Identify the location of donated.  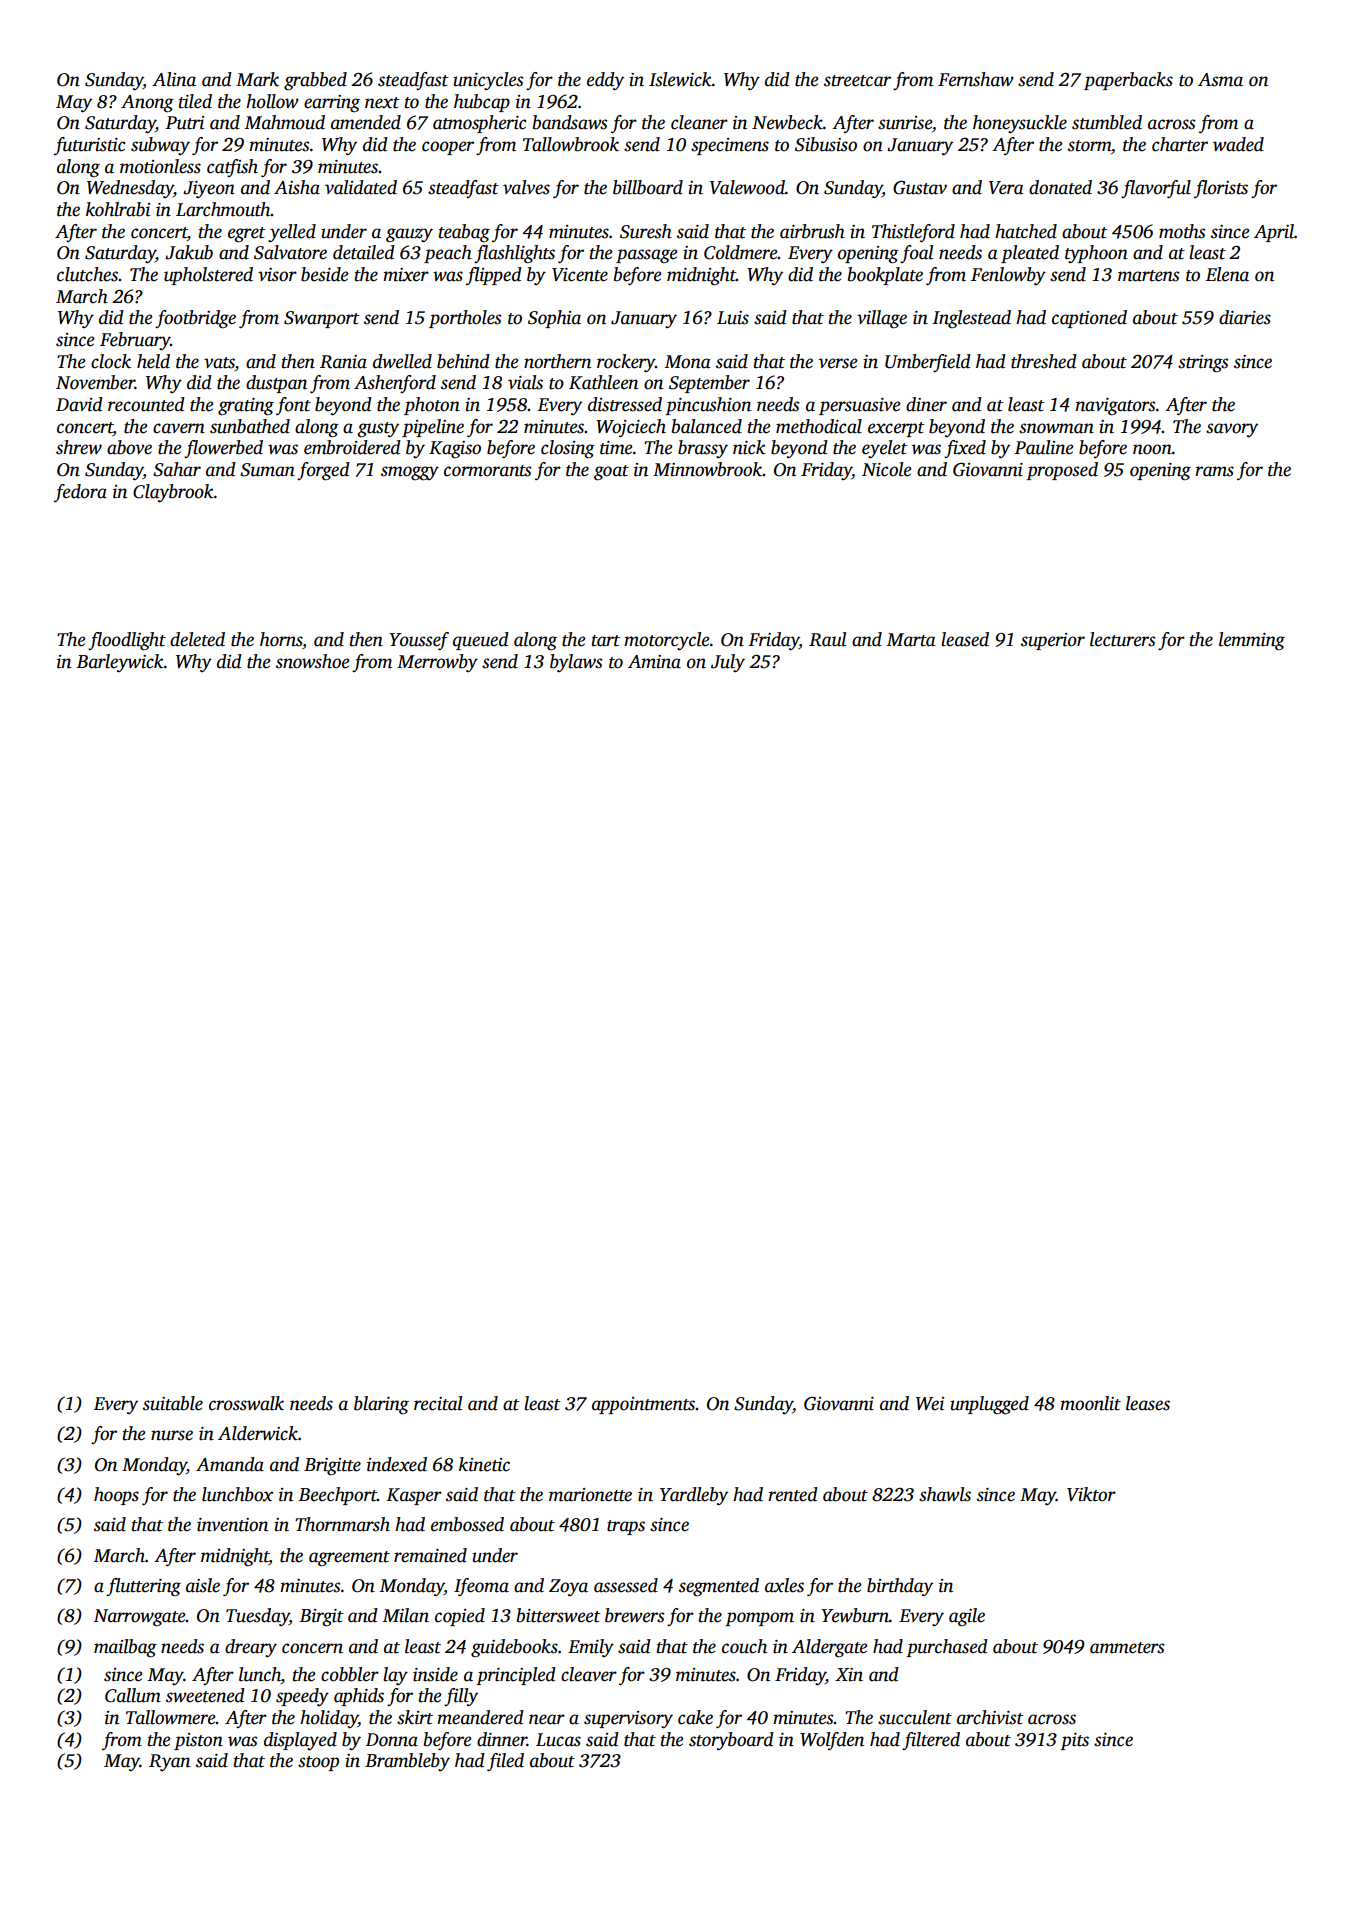
(1060, 187).
